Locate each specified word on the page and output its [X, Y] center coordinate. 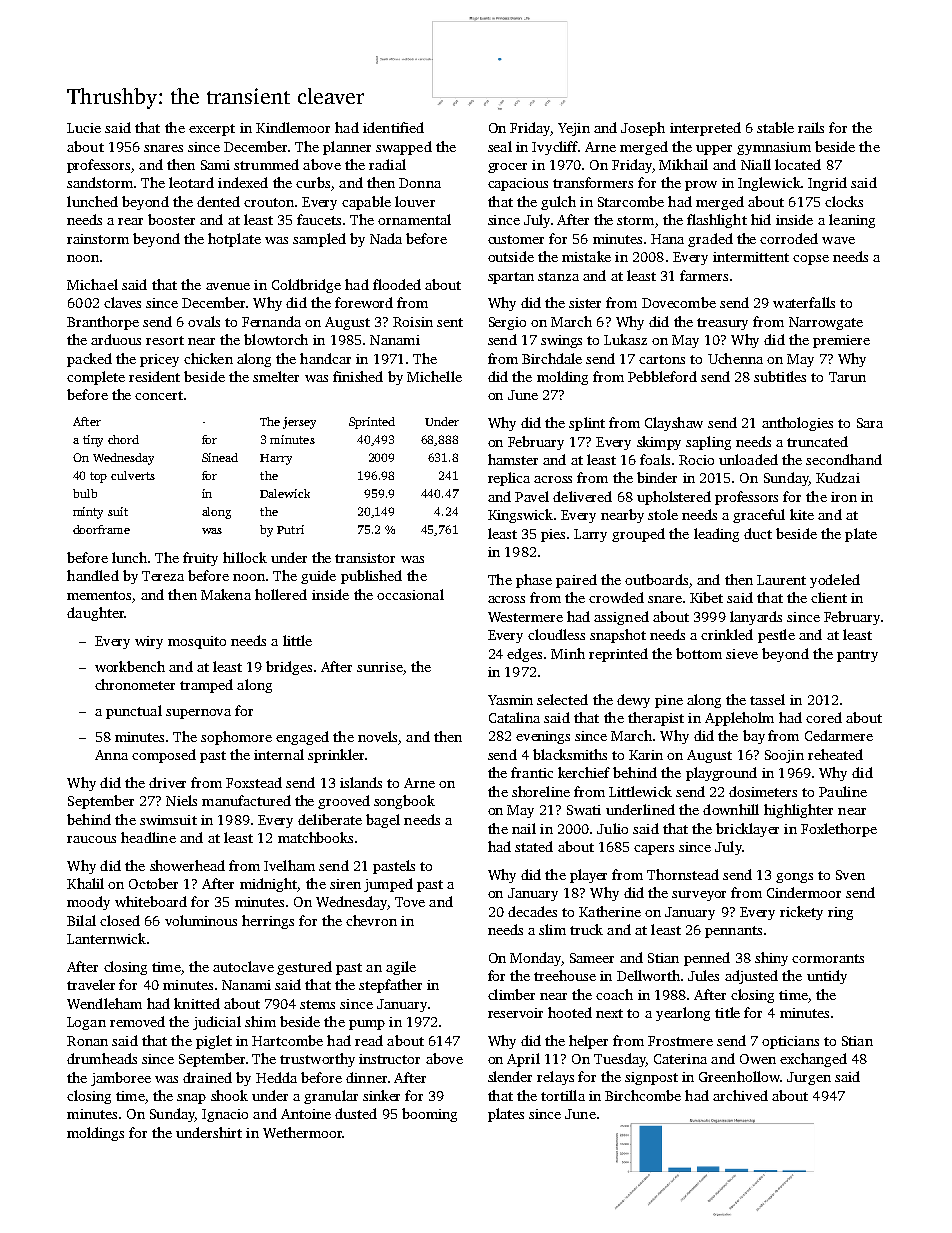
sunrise [380, 667]
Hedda [276, 1077]
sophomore [236, 738]
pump [367, 1025]
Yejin [574, 129]
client [829, 597]
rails [811, 127]
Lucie [84, 128]
